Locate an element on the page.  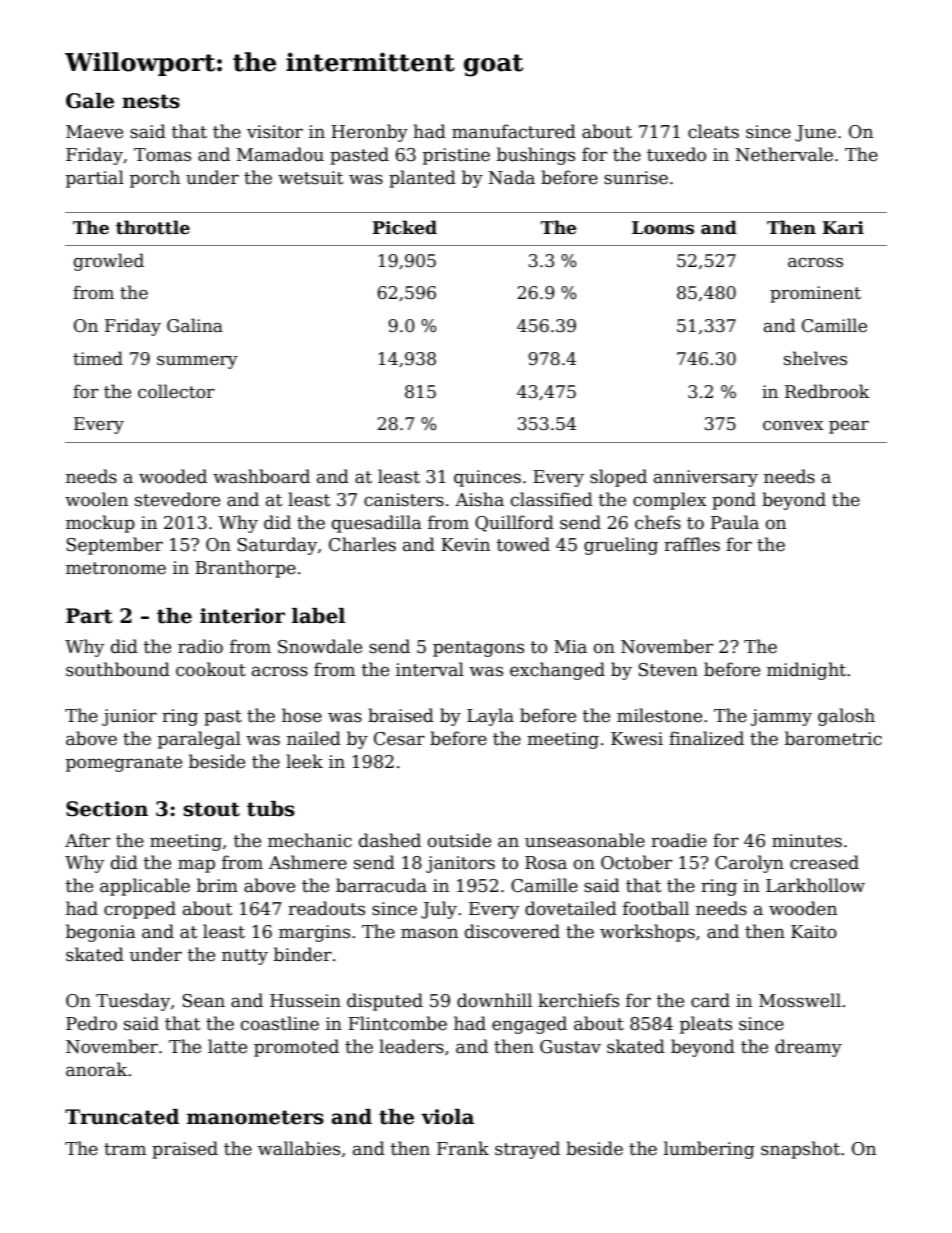
Paula is located at coordinates (735, 522).
